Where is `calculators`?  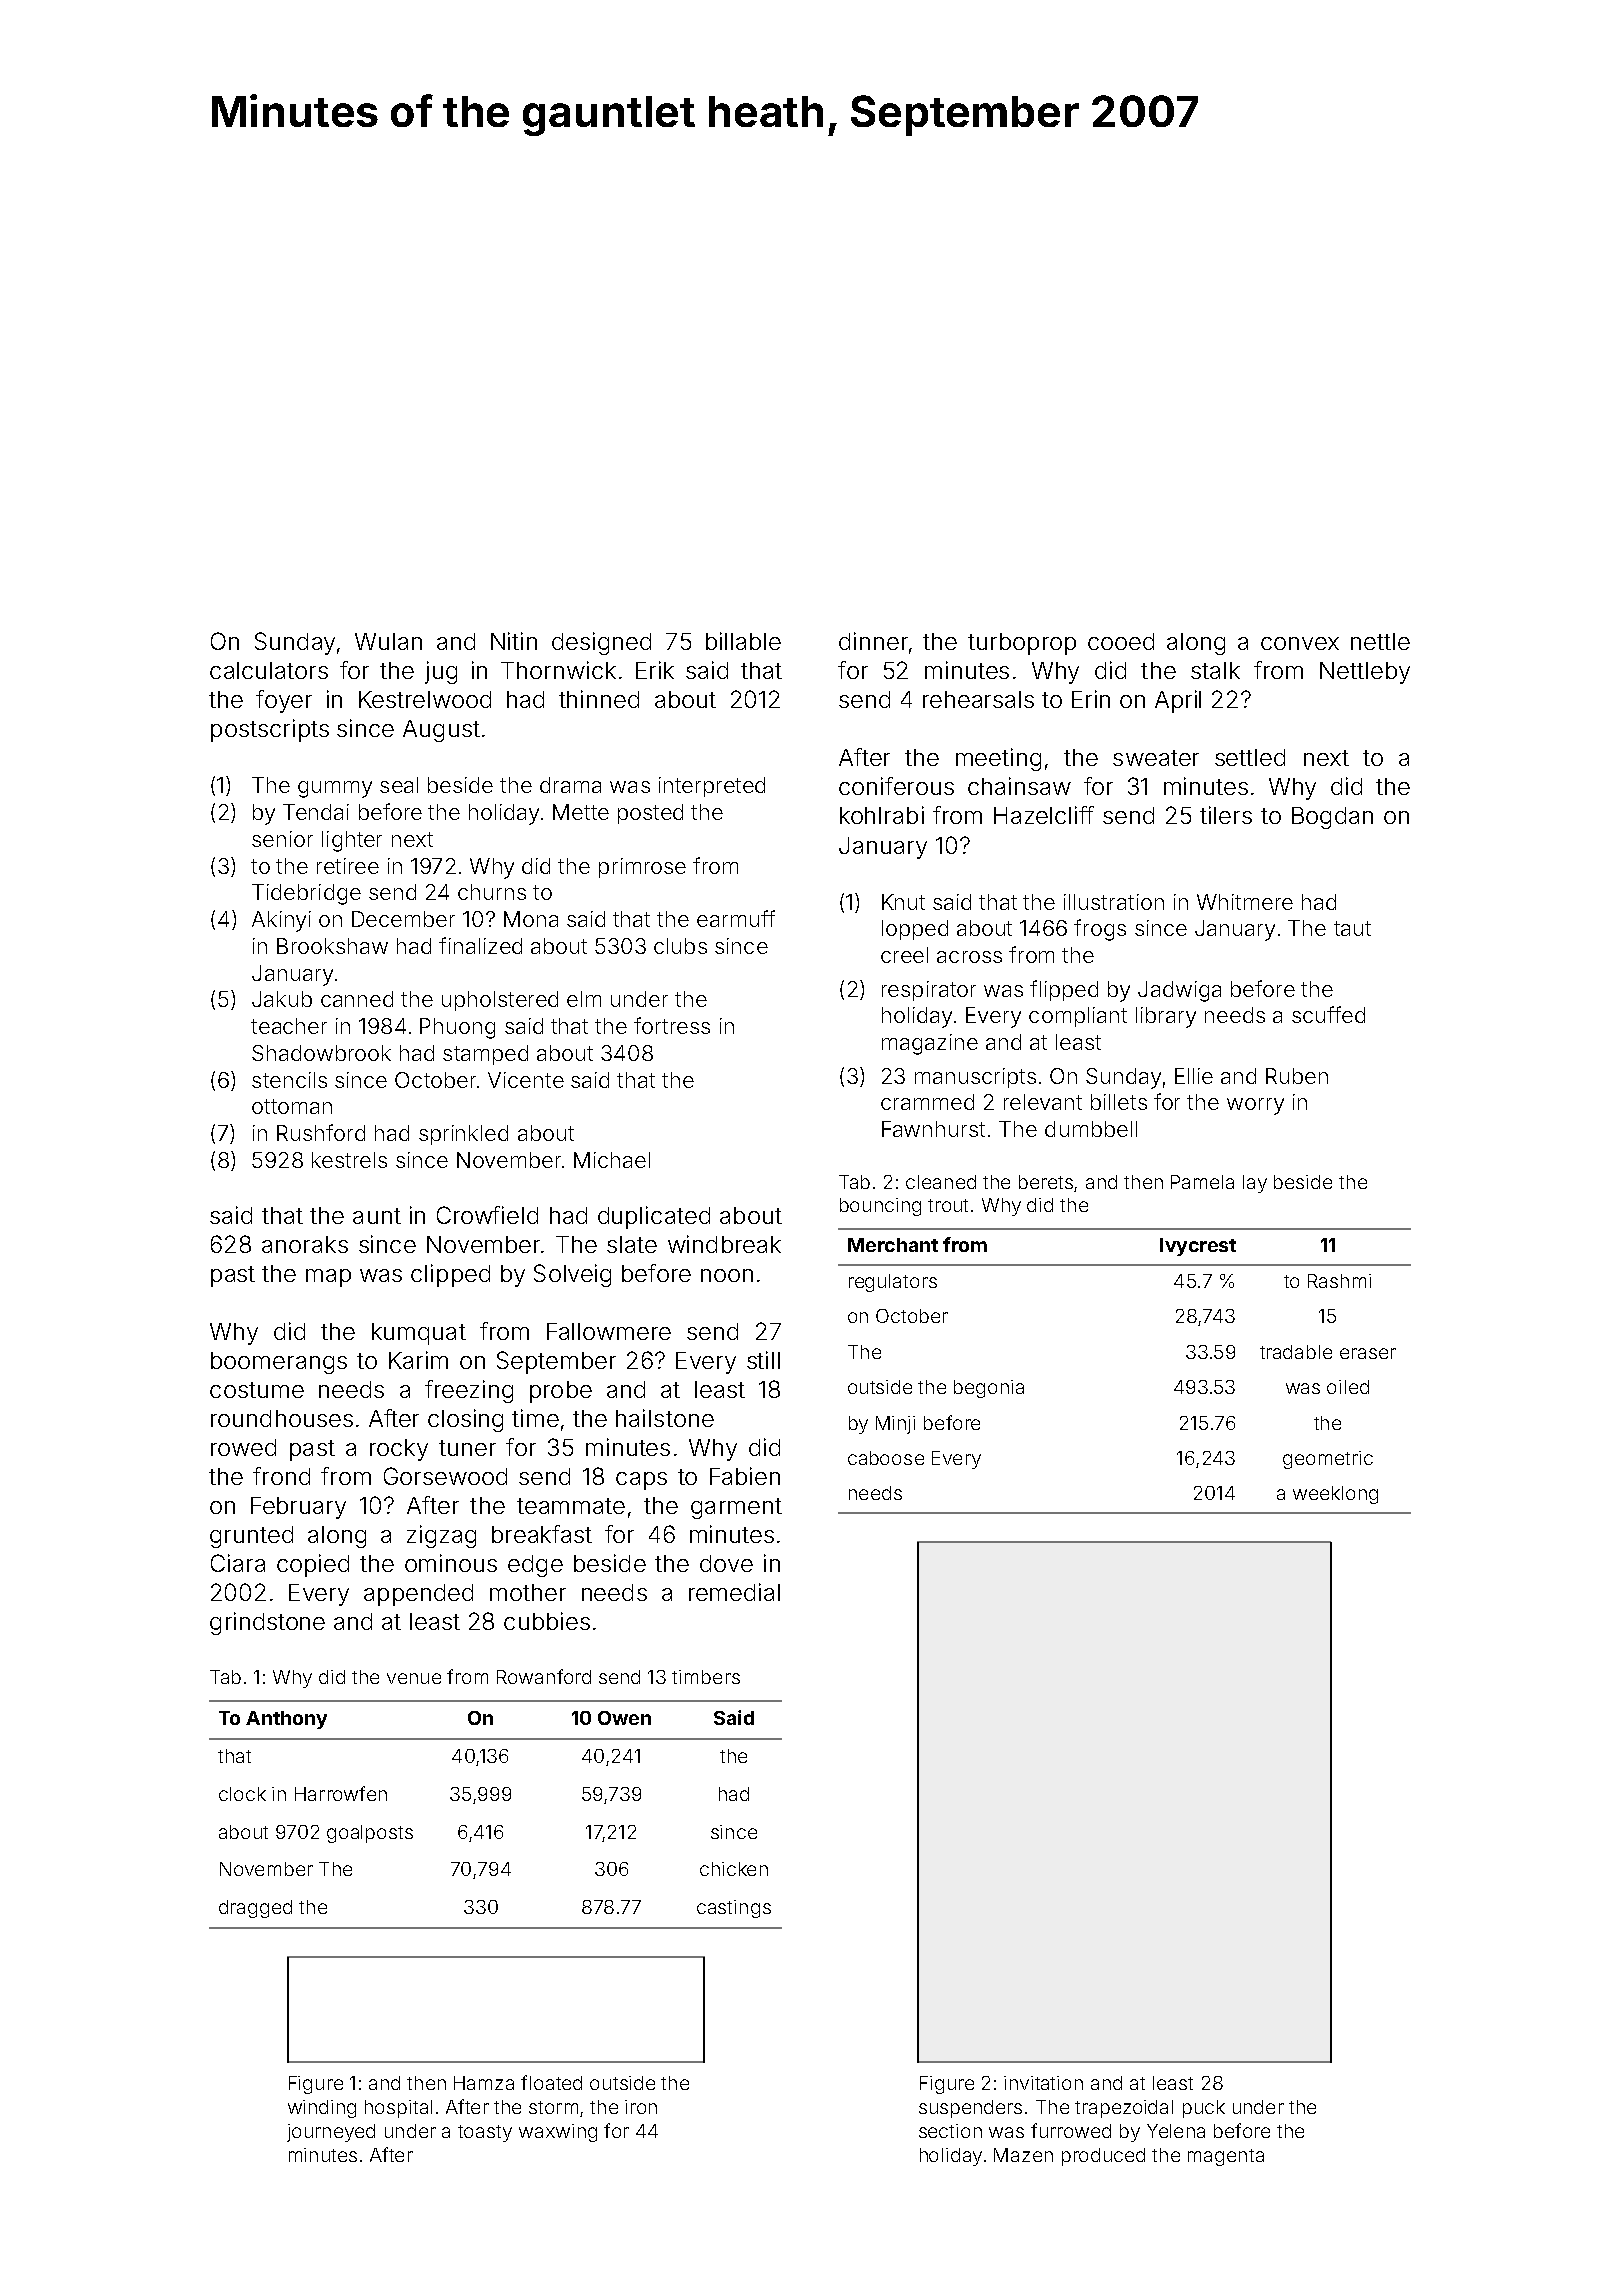
calculators is located at coordinates (269, 670).
